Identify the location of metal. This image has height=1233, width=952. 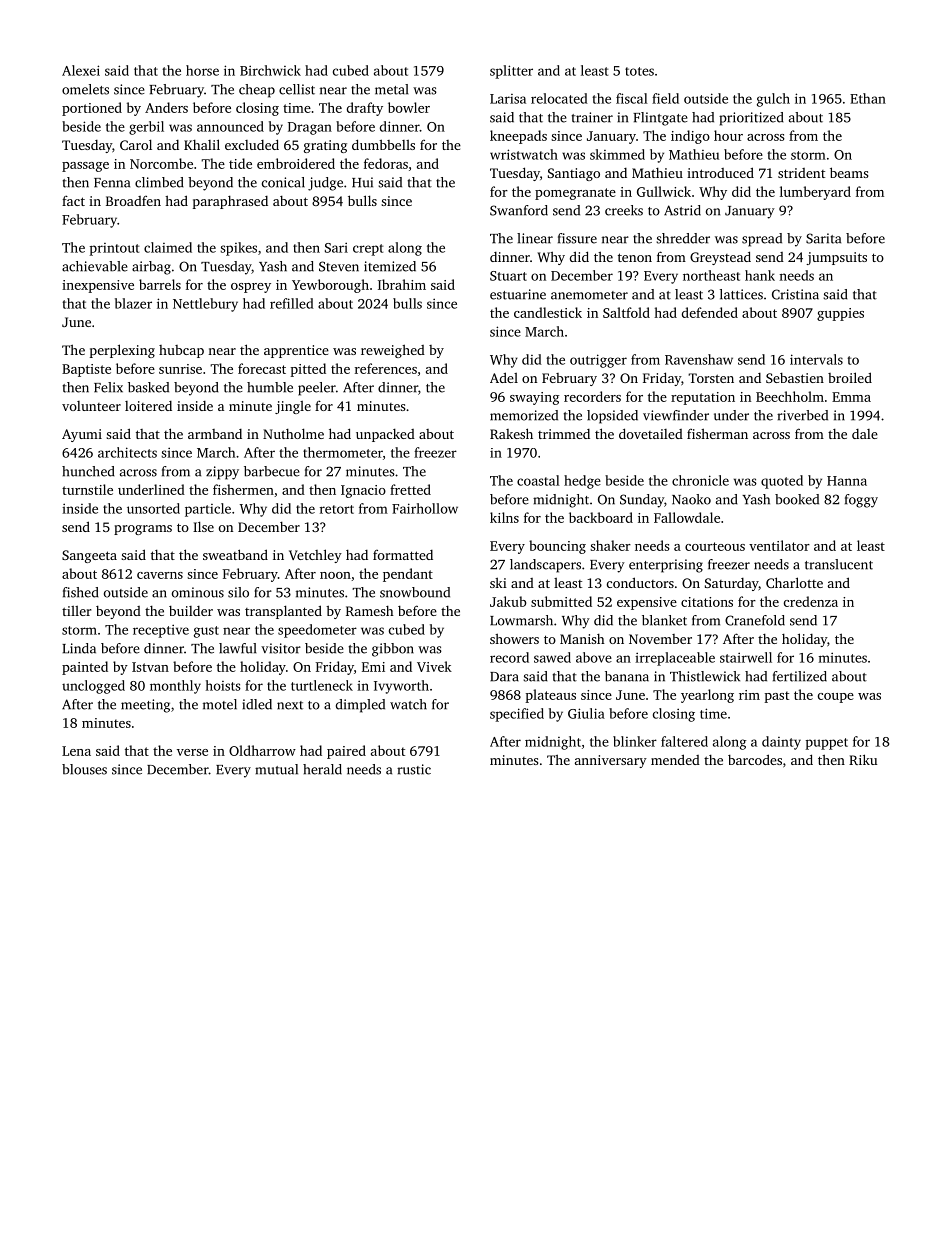
(392, 89).
